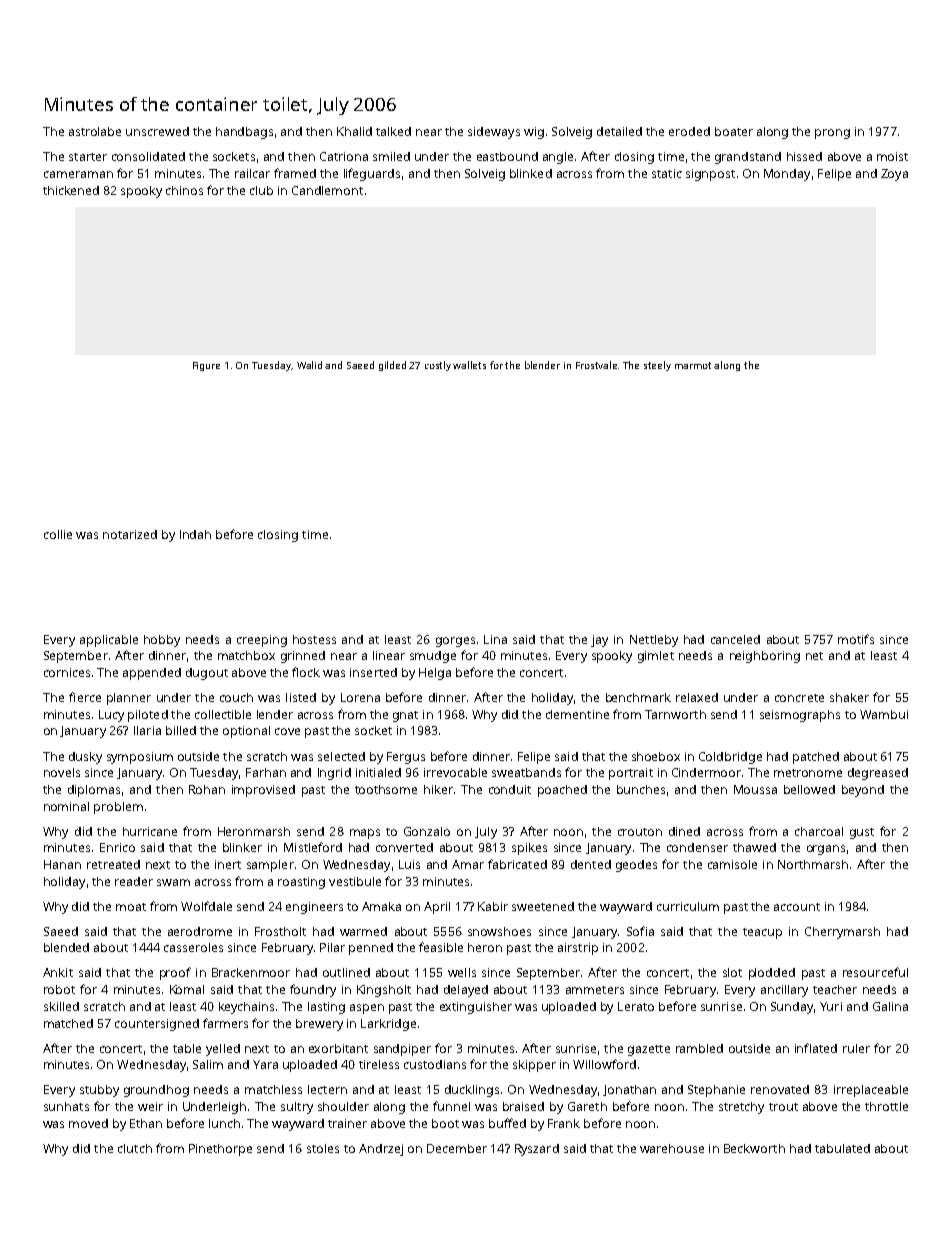 This page has height=1233, width=952. Describe the element at coordinates (469, 365) in the page. I see `wallets` at that location.
